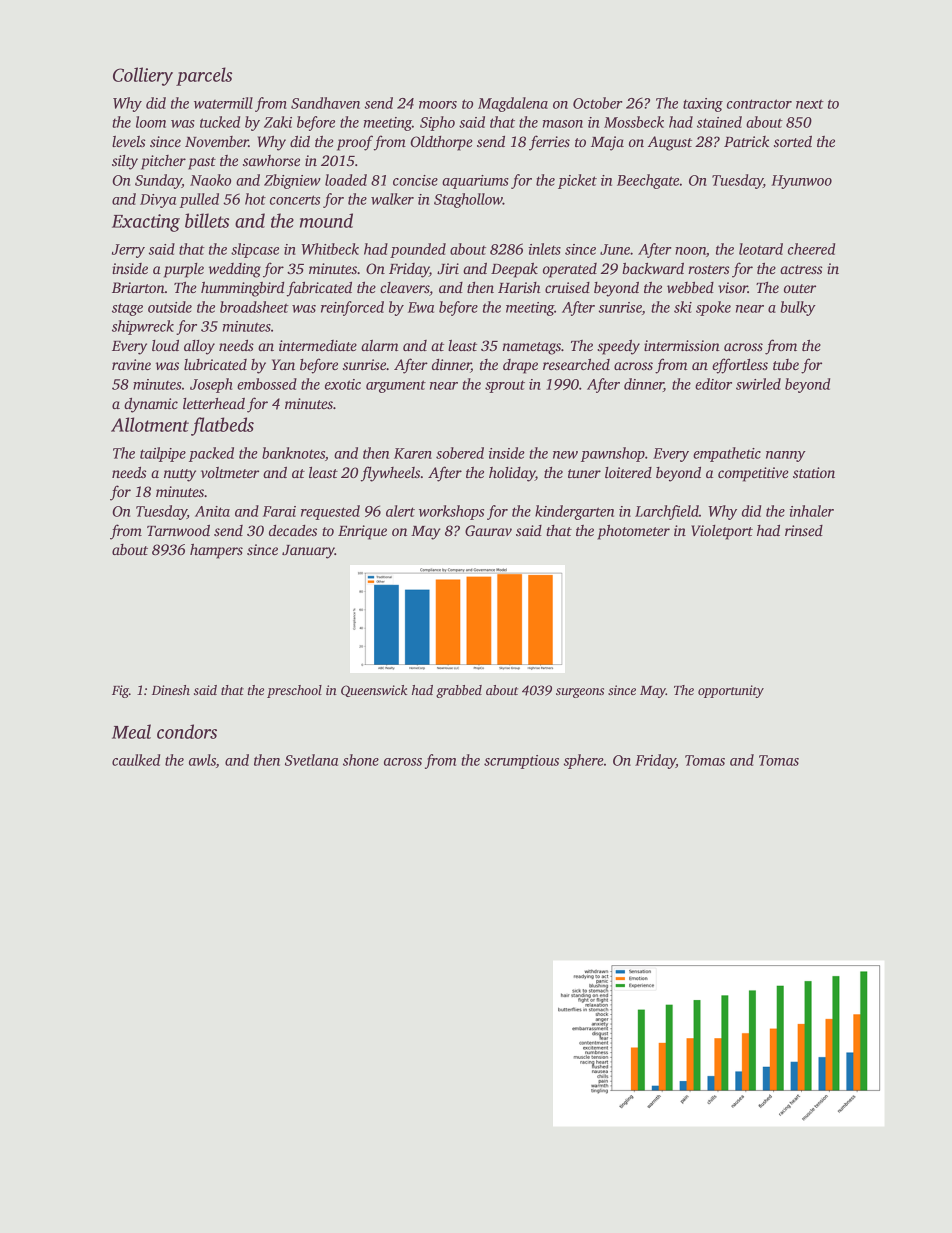 The height and width of the page is (1233, 952). Describe the element at coordinates (727, 454) in the page. I see `empathetic` at that location.
